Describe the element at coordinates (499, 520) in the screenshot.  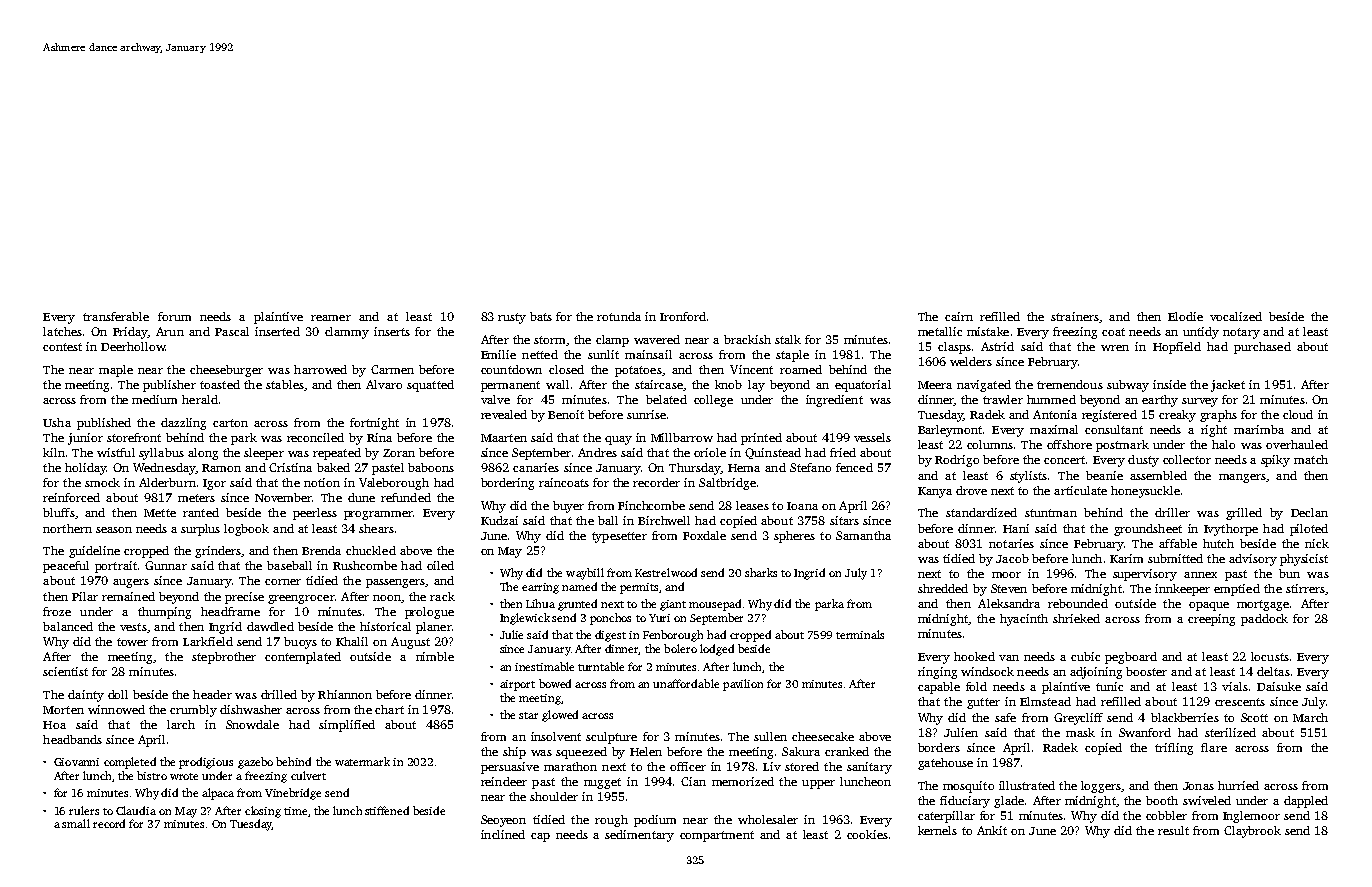
I see `Kudzai` at that location.
